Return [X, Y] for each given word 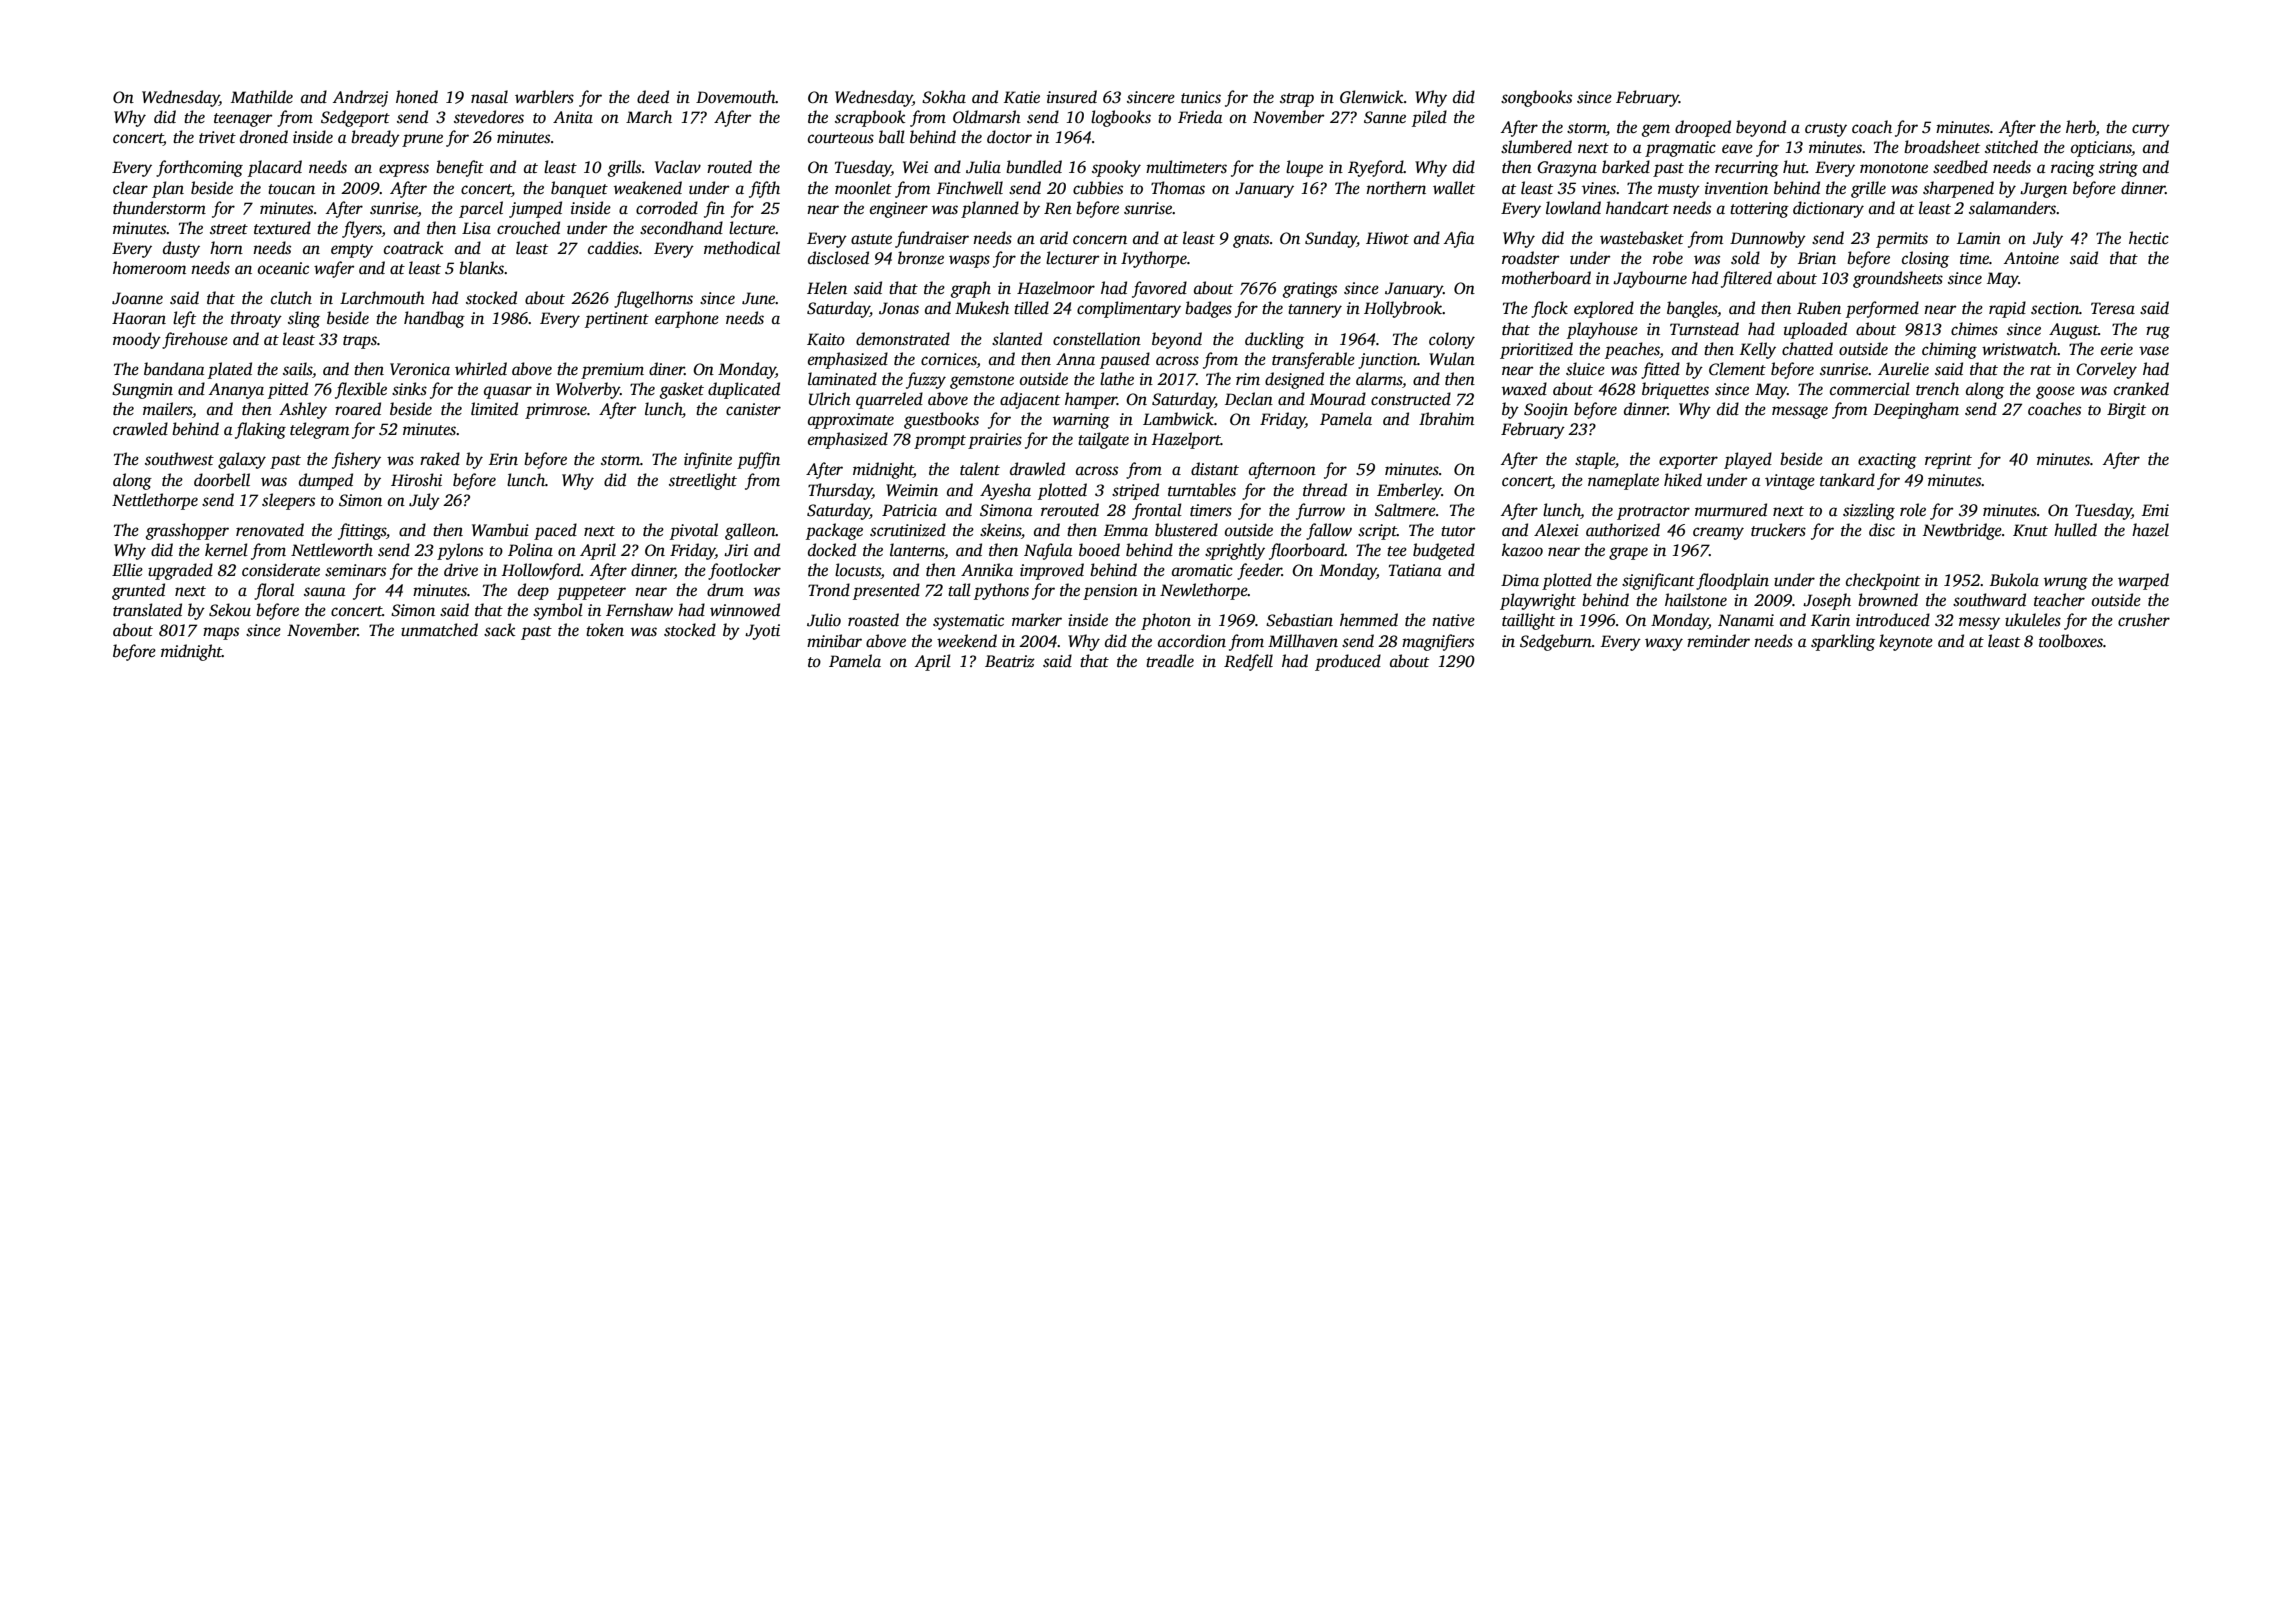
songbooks [1536, 98]
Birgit [2126, 411]
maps [221, 633]
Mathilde [262, 97]
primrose [556, 411]
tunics [1201, 97]
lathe [1117, 379]
